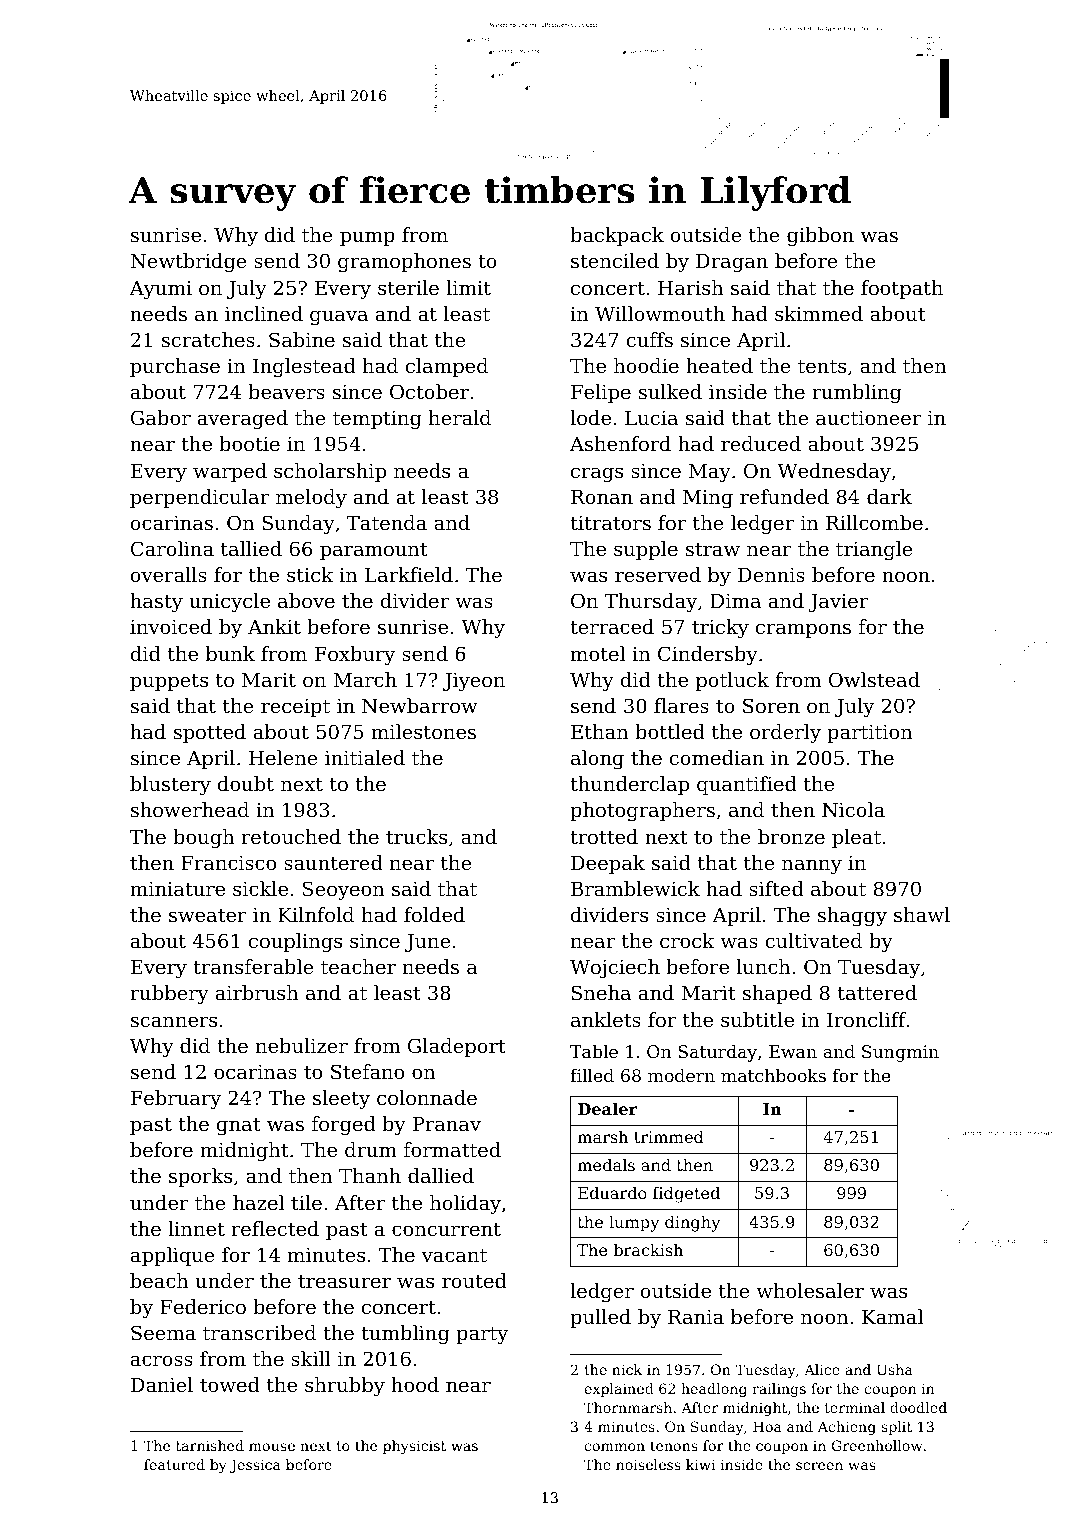 The width and height of the page is (1081, 1536). Describe the element at coordinates (228, 863) in the page. I see `Francisco` at that location.
